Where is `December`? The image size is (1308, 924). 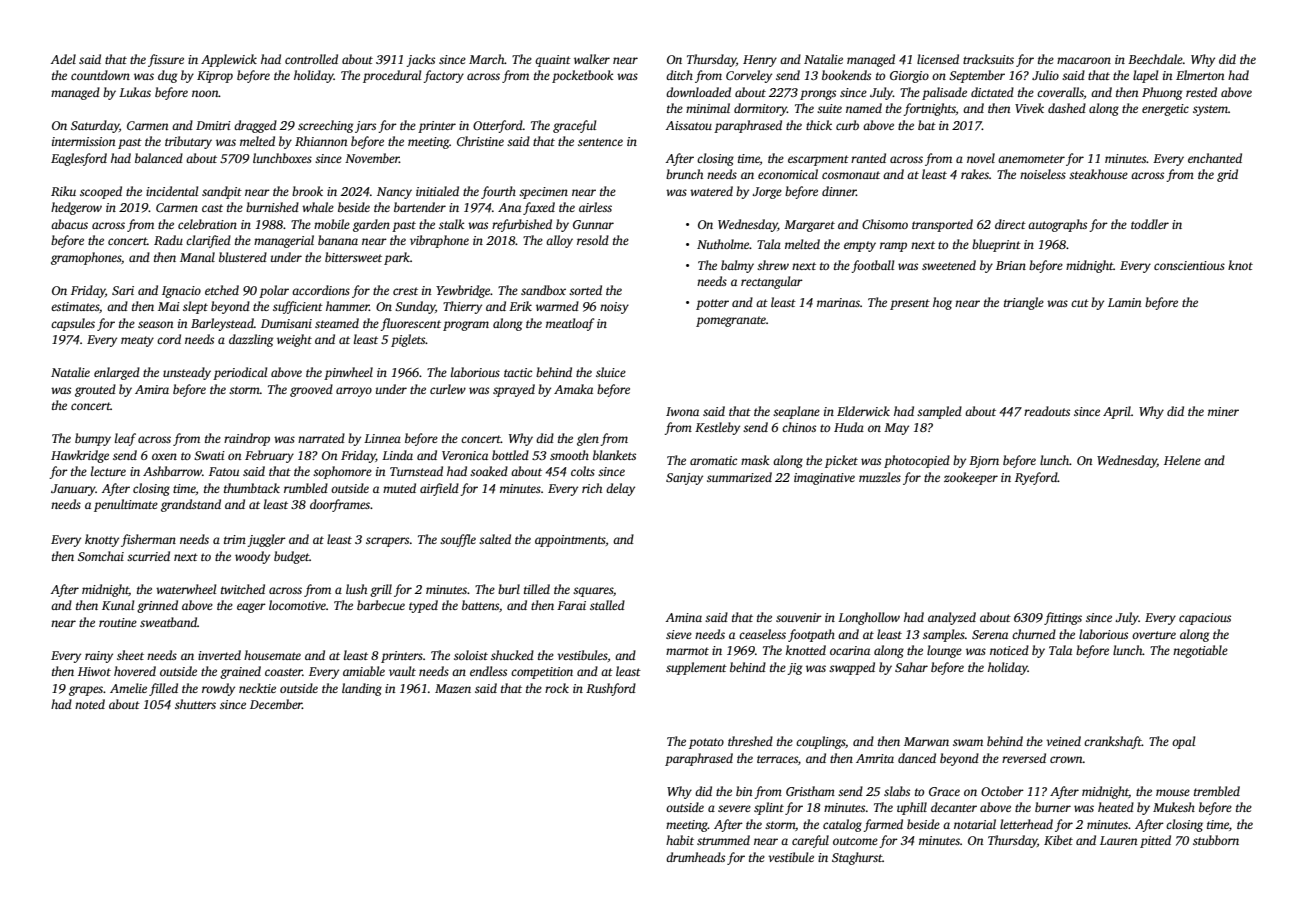
December is located at coordinates (276, 704).
